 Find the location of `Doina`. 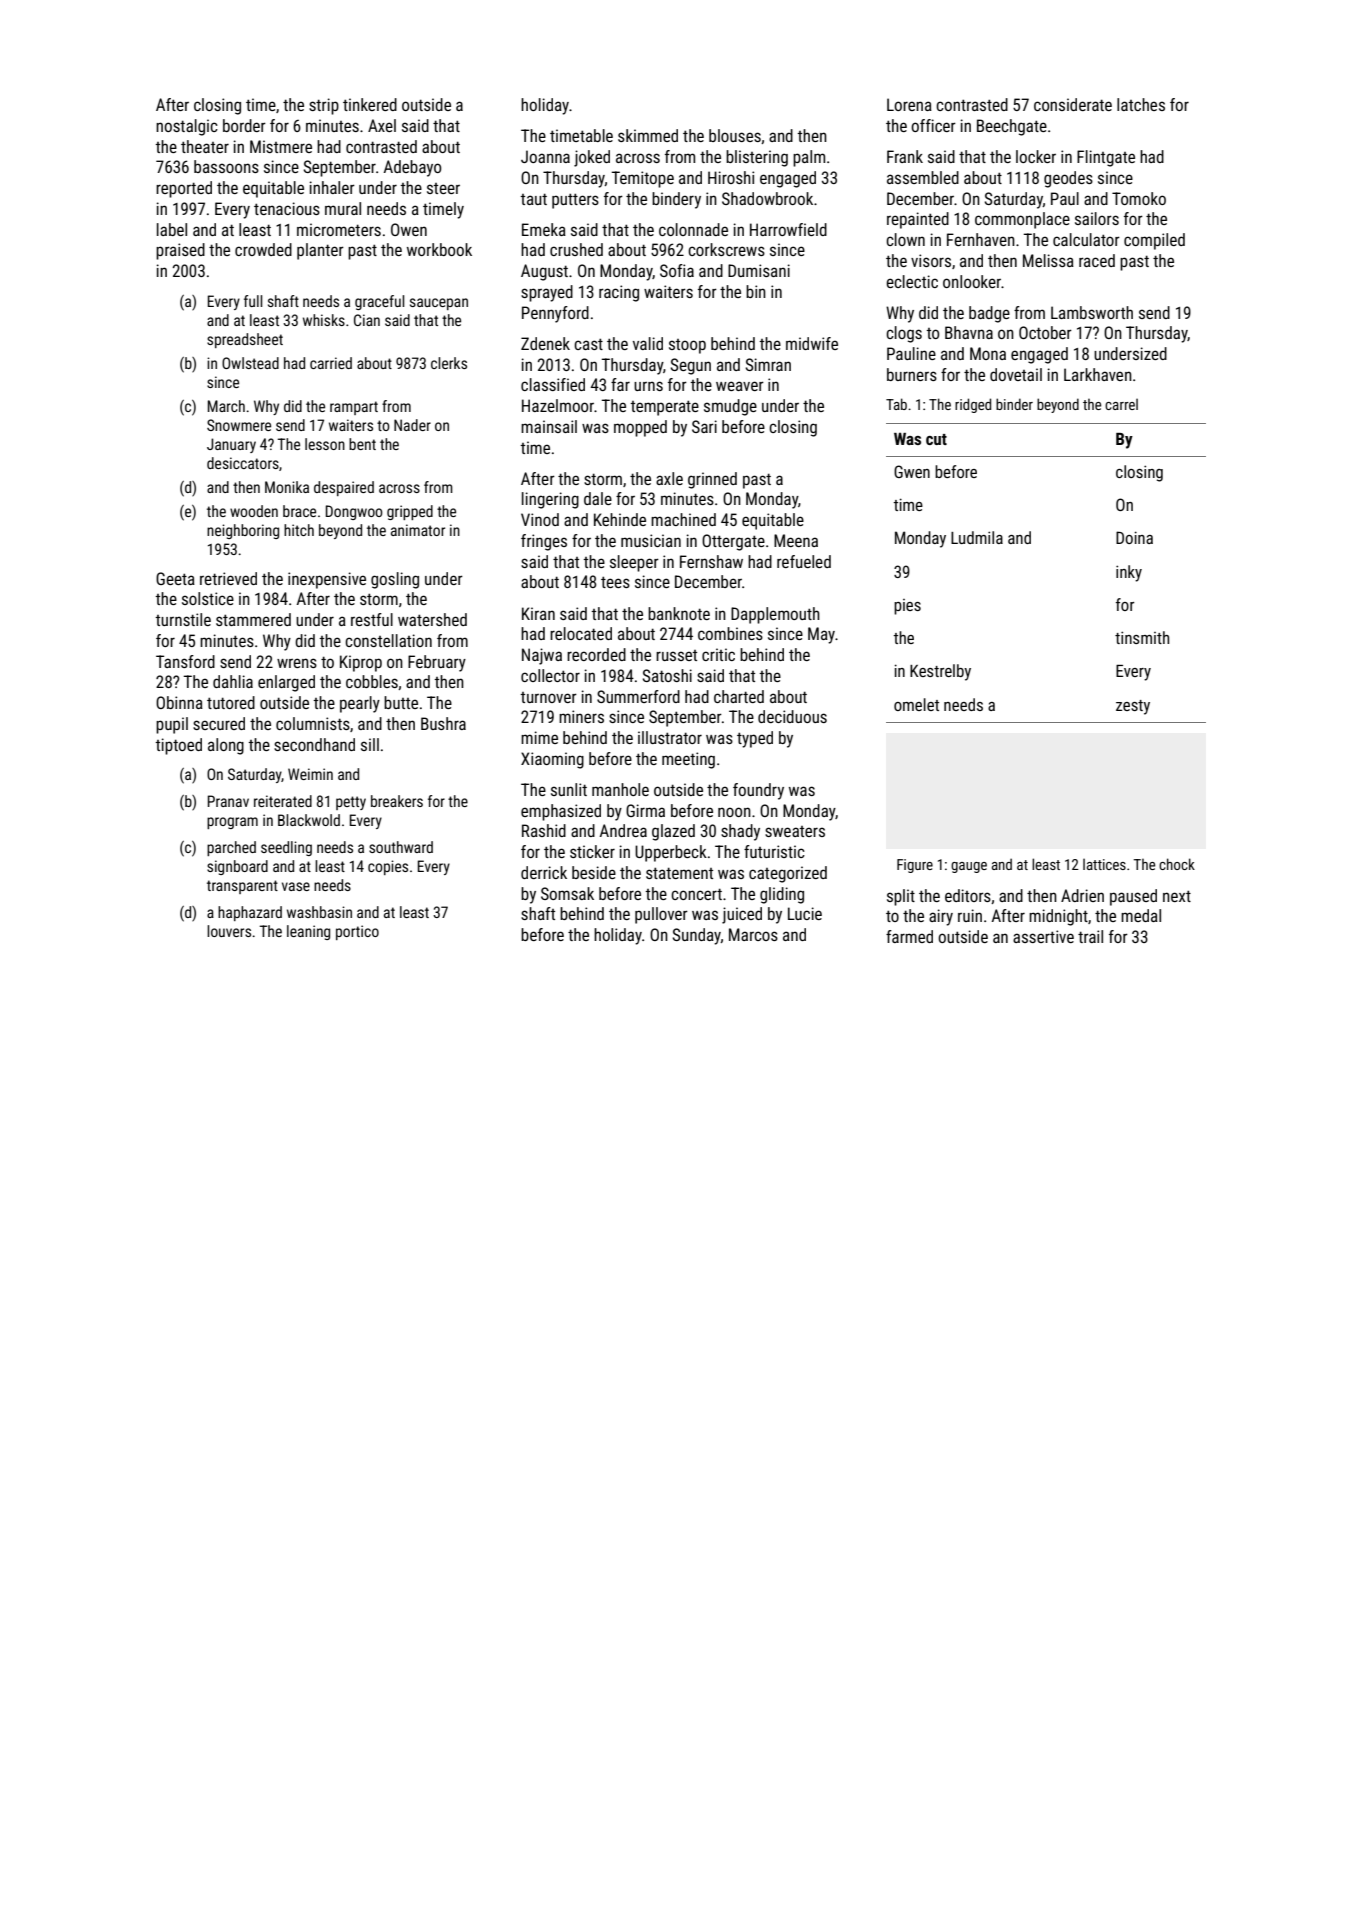

Doina is located at coordinates (1134, 537).
